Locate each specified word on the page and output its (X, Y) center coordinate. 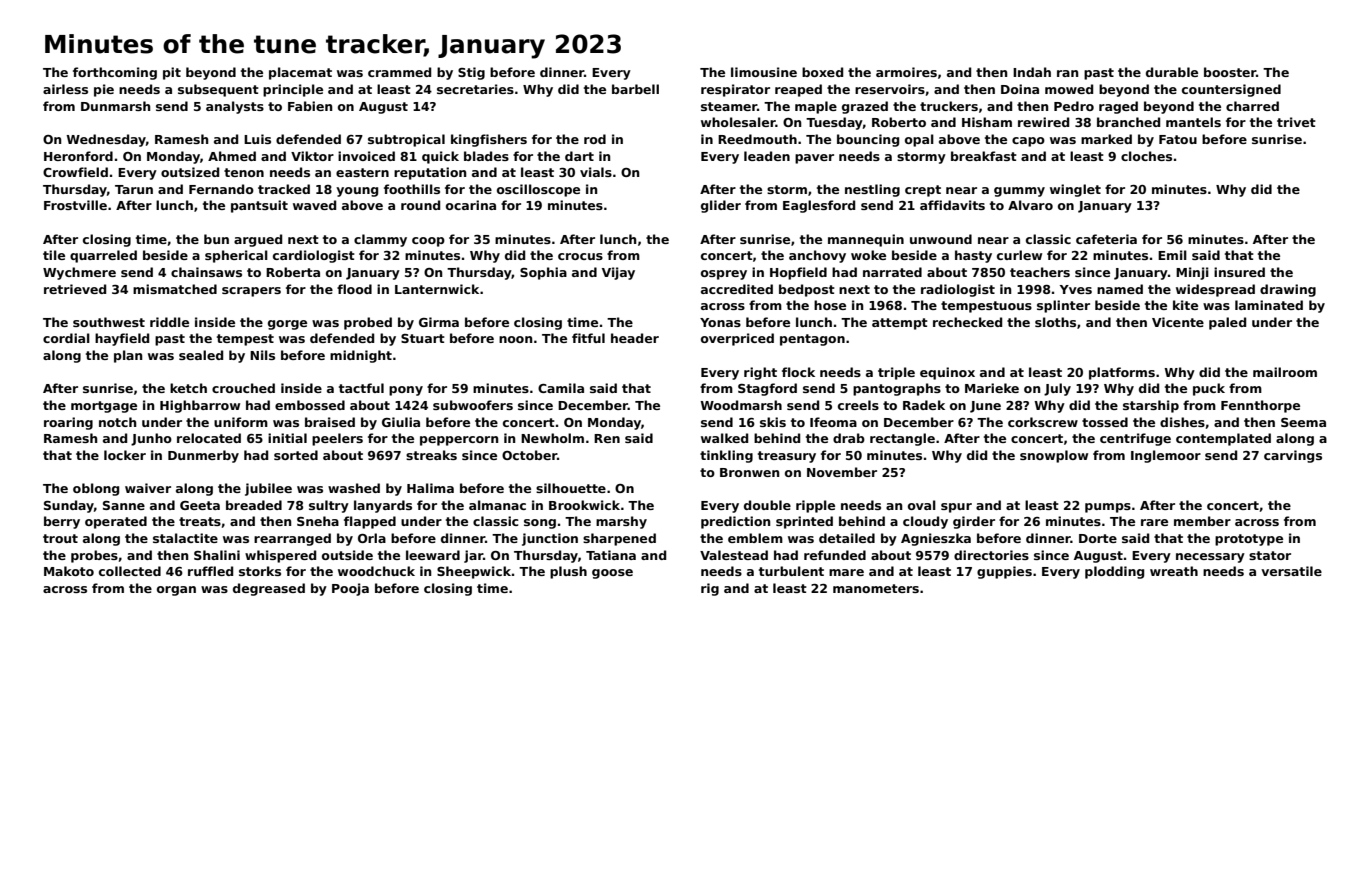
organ (176, 591)
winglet (1075, 190)
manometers (876, 588)
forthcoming (115, 73)
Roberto (899, 122)
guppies (1004, 572)
